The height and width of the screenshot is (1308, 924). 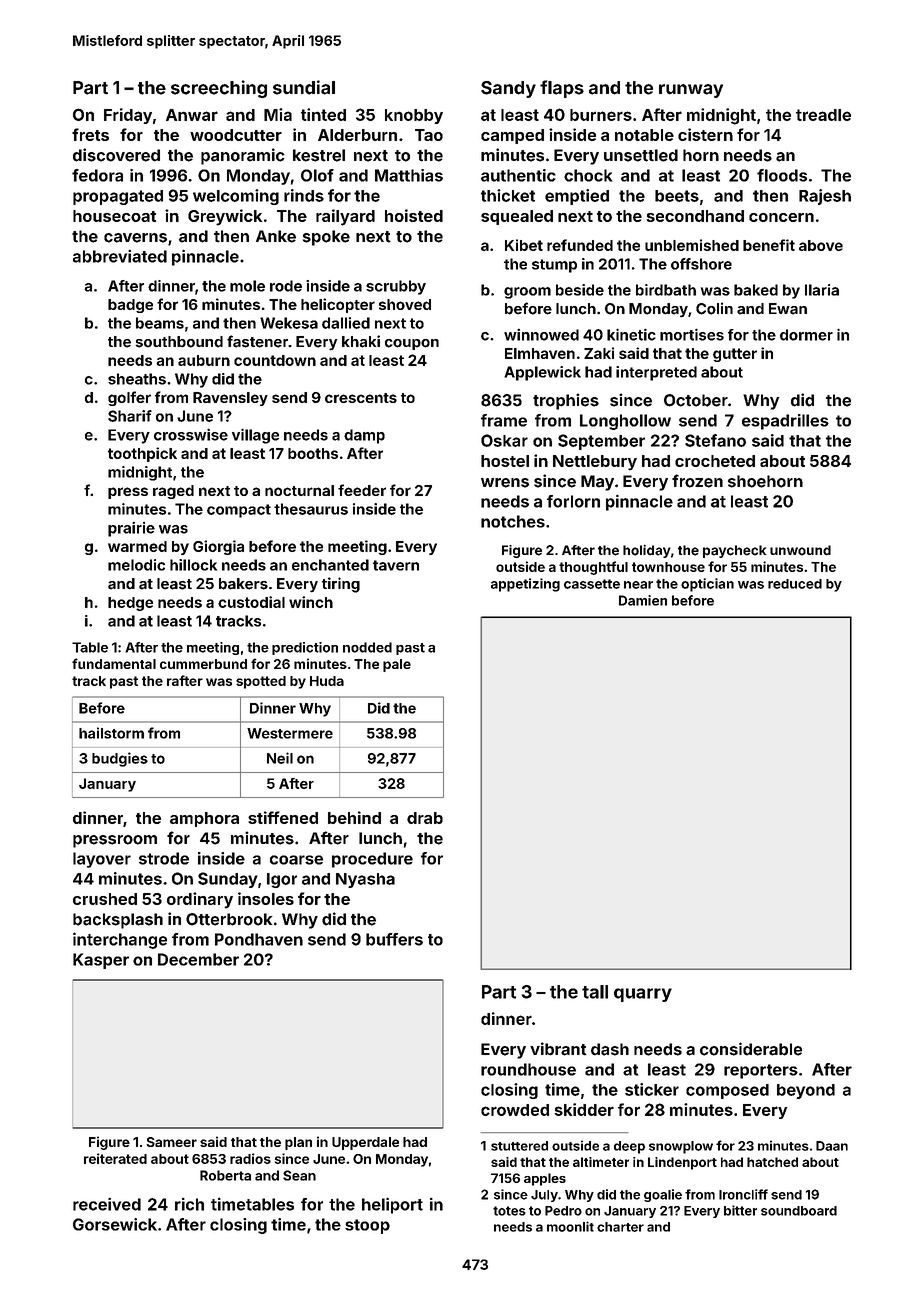 What do you see at coordinates (304, 87) in the screenshot?
I see `sundial` at bounding box center [304, 87].
